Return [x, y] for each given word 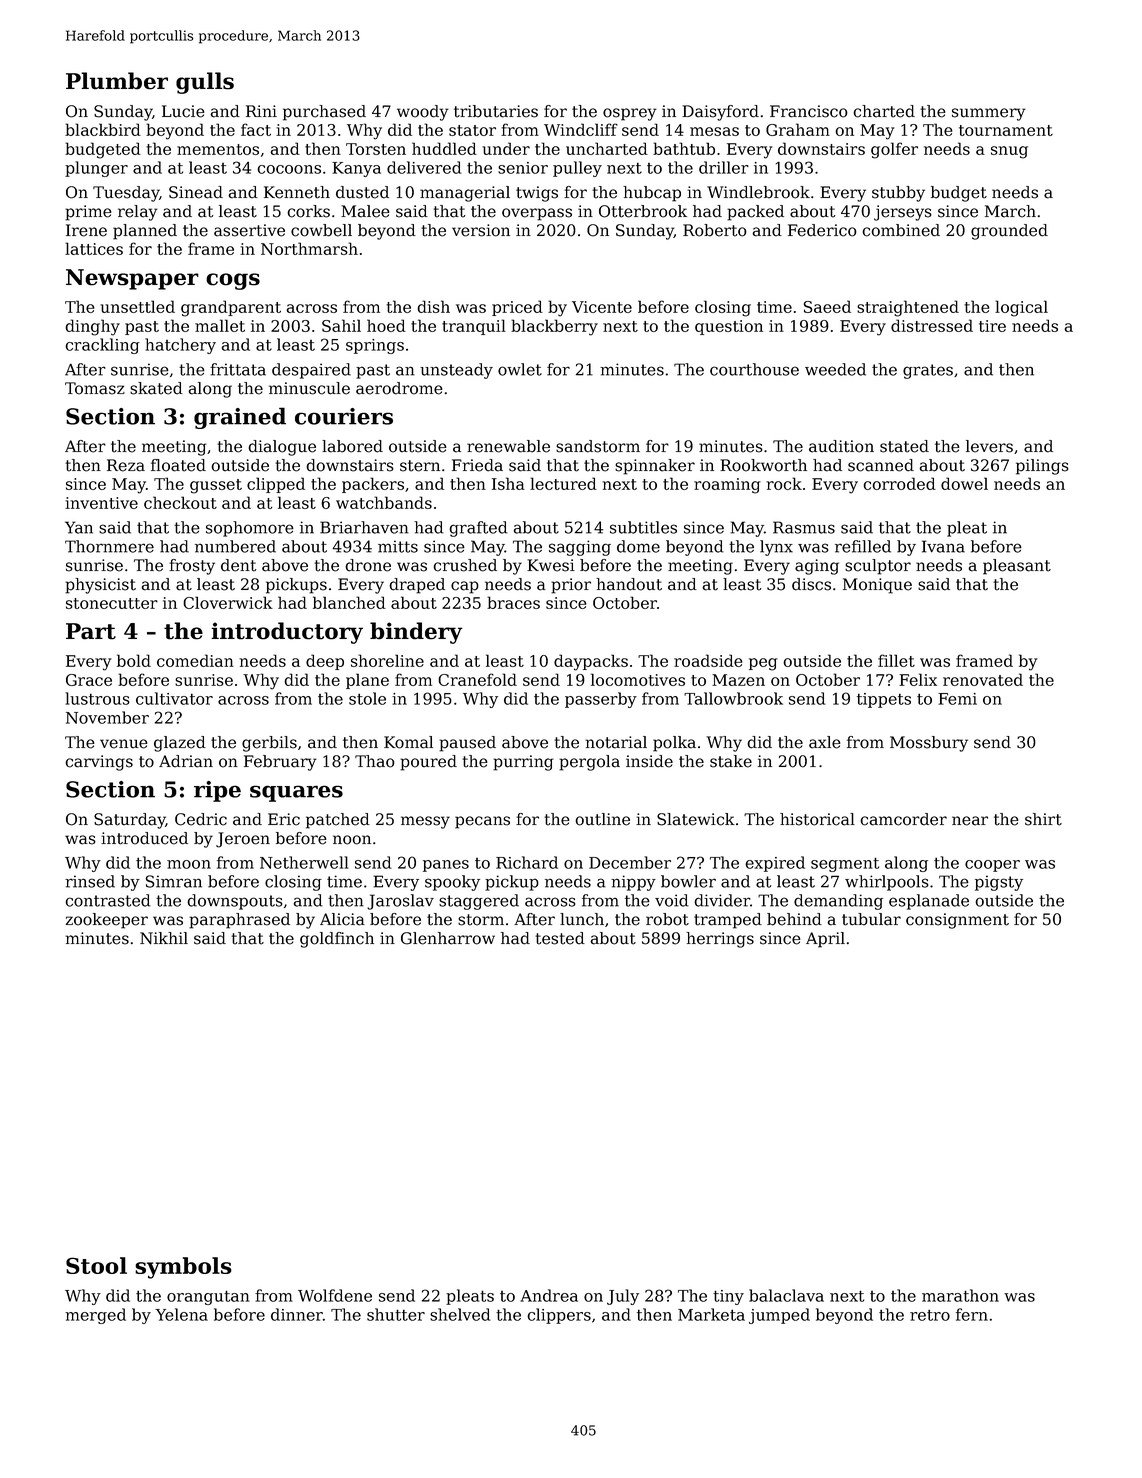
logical [1021, 308]
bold [134, 660]
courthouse [754, 369]
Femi [957, 699]
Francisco [809, 111]
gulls [205, 83]
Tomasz [95, 388]
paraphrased [239, 921]
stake [731, 761]
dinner [297, 1314]
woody [423, 113]
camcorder [903, 819]
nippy [633, 883]
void [672, 900]
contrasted [108, 900]
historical [817, 819]
